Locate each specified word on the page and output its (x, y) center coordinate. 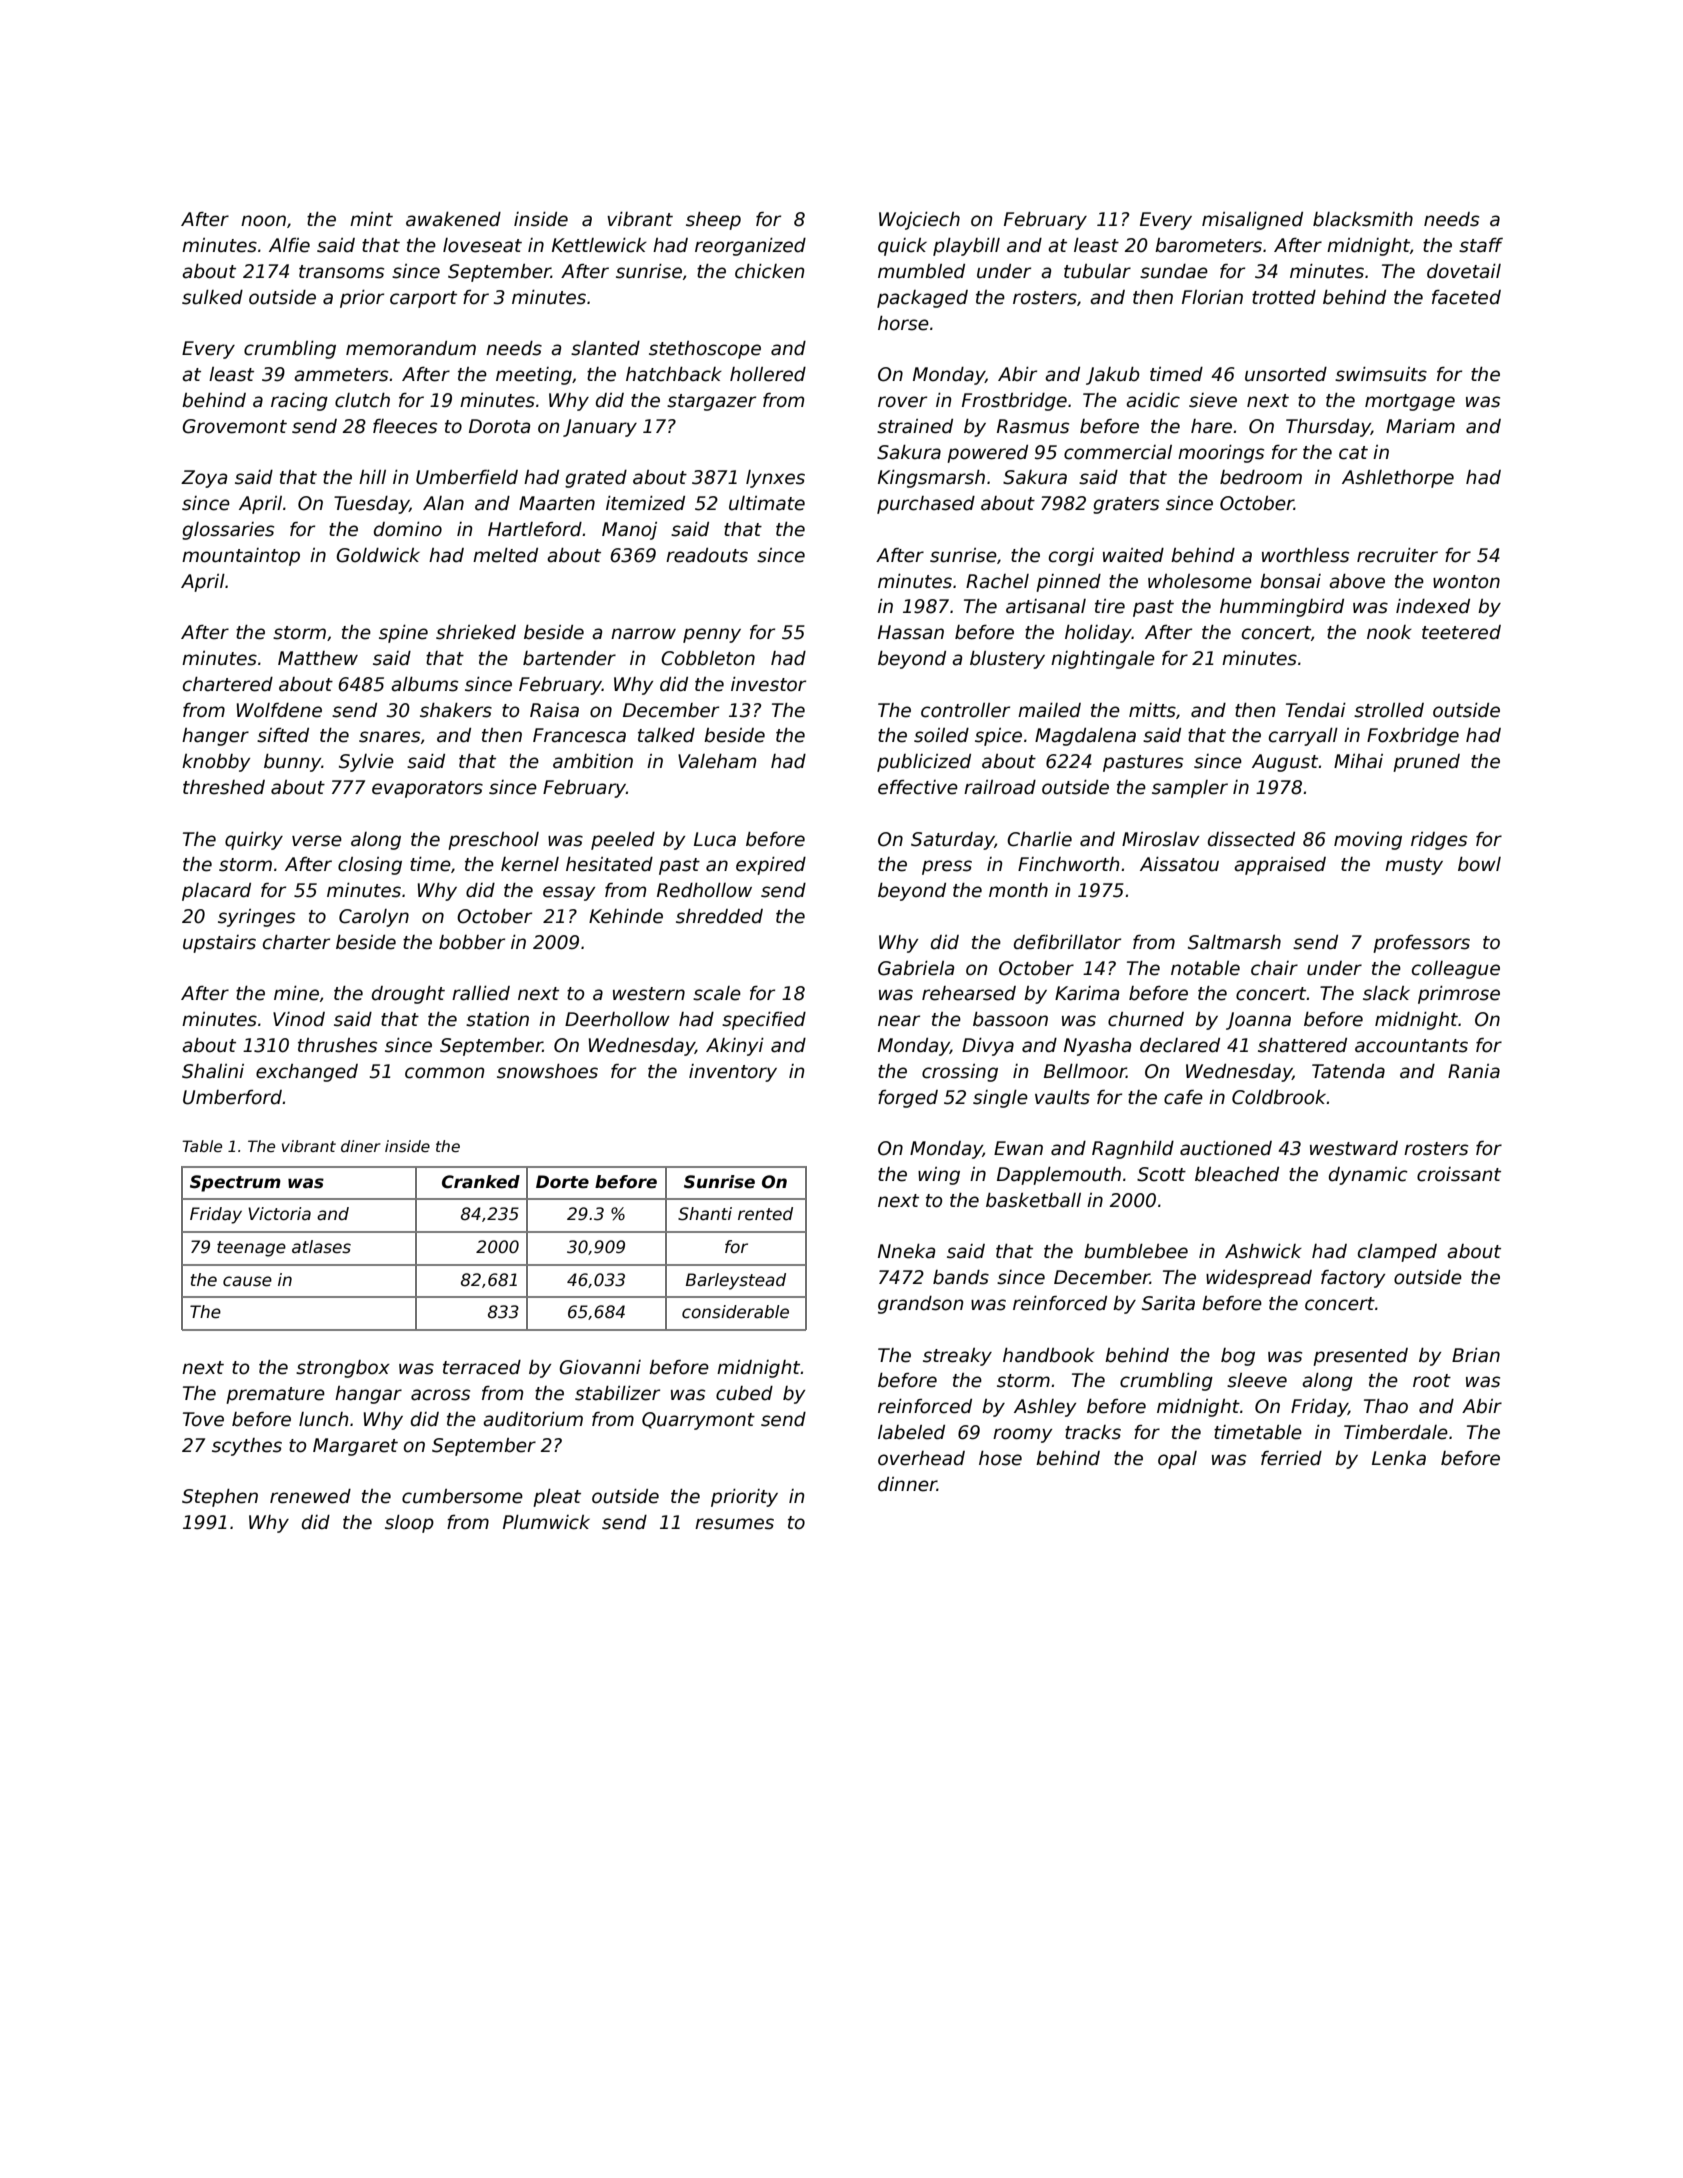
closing (370, 866)
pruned (1426, 763)
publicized (924, 763)
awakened (453, 219)
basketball (1033, 1200)
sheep (713, 221)
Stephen (220, 1498)
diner (361, 1146)
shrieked (476, 632)
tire (1110, 606)
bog (1238, 1357)
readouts (707, 555)
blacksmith (1363, 219)
